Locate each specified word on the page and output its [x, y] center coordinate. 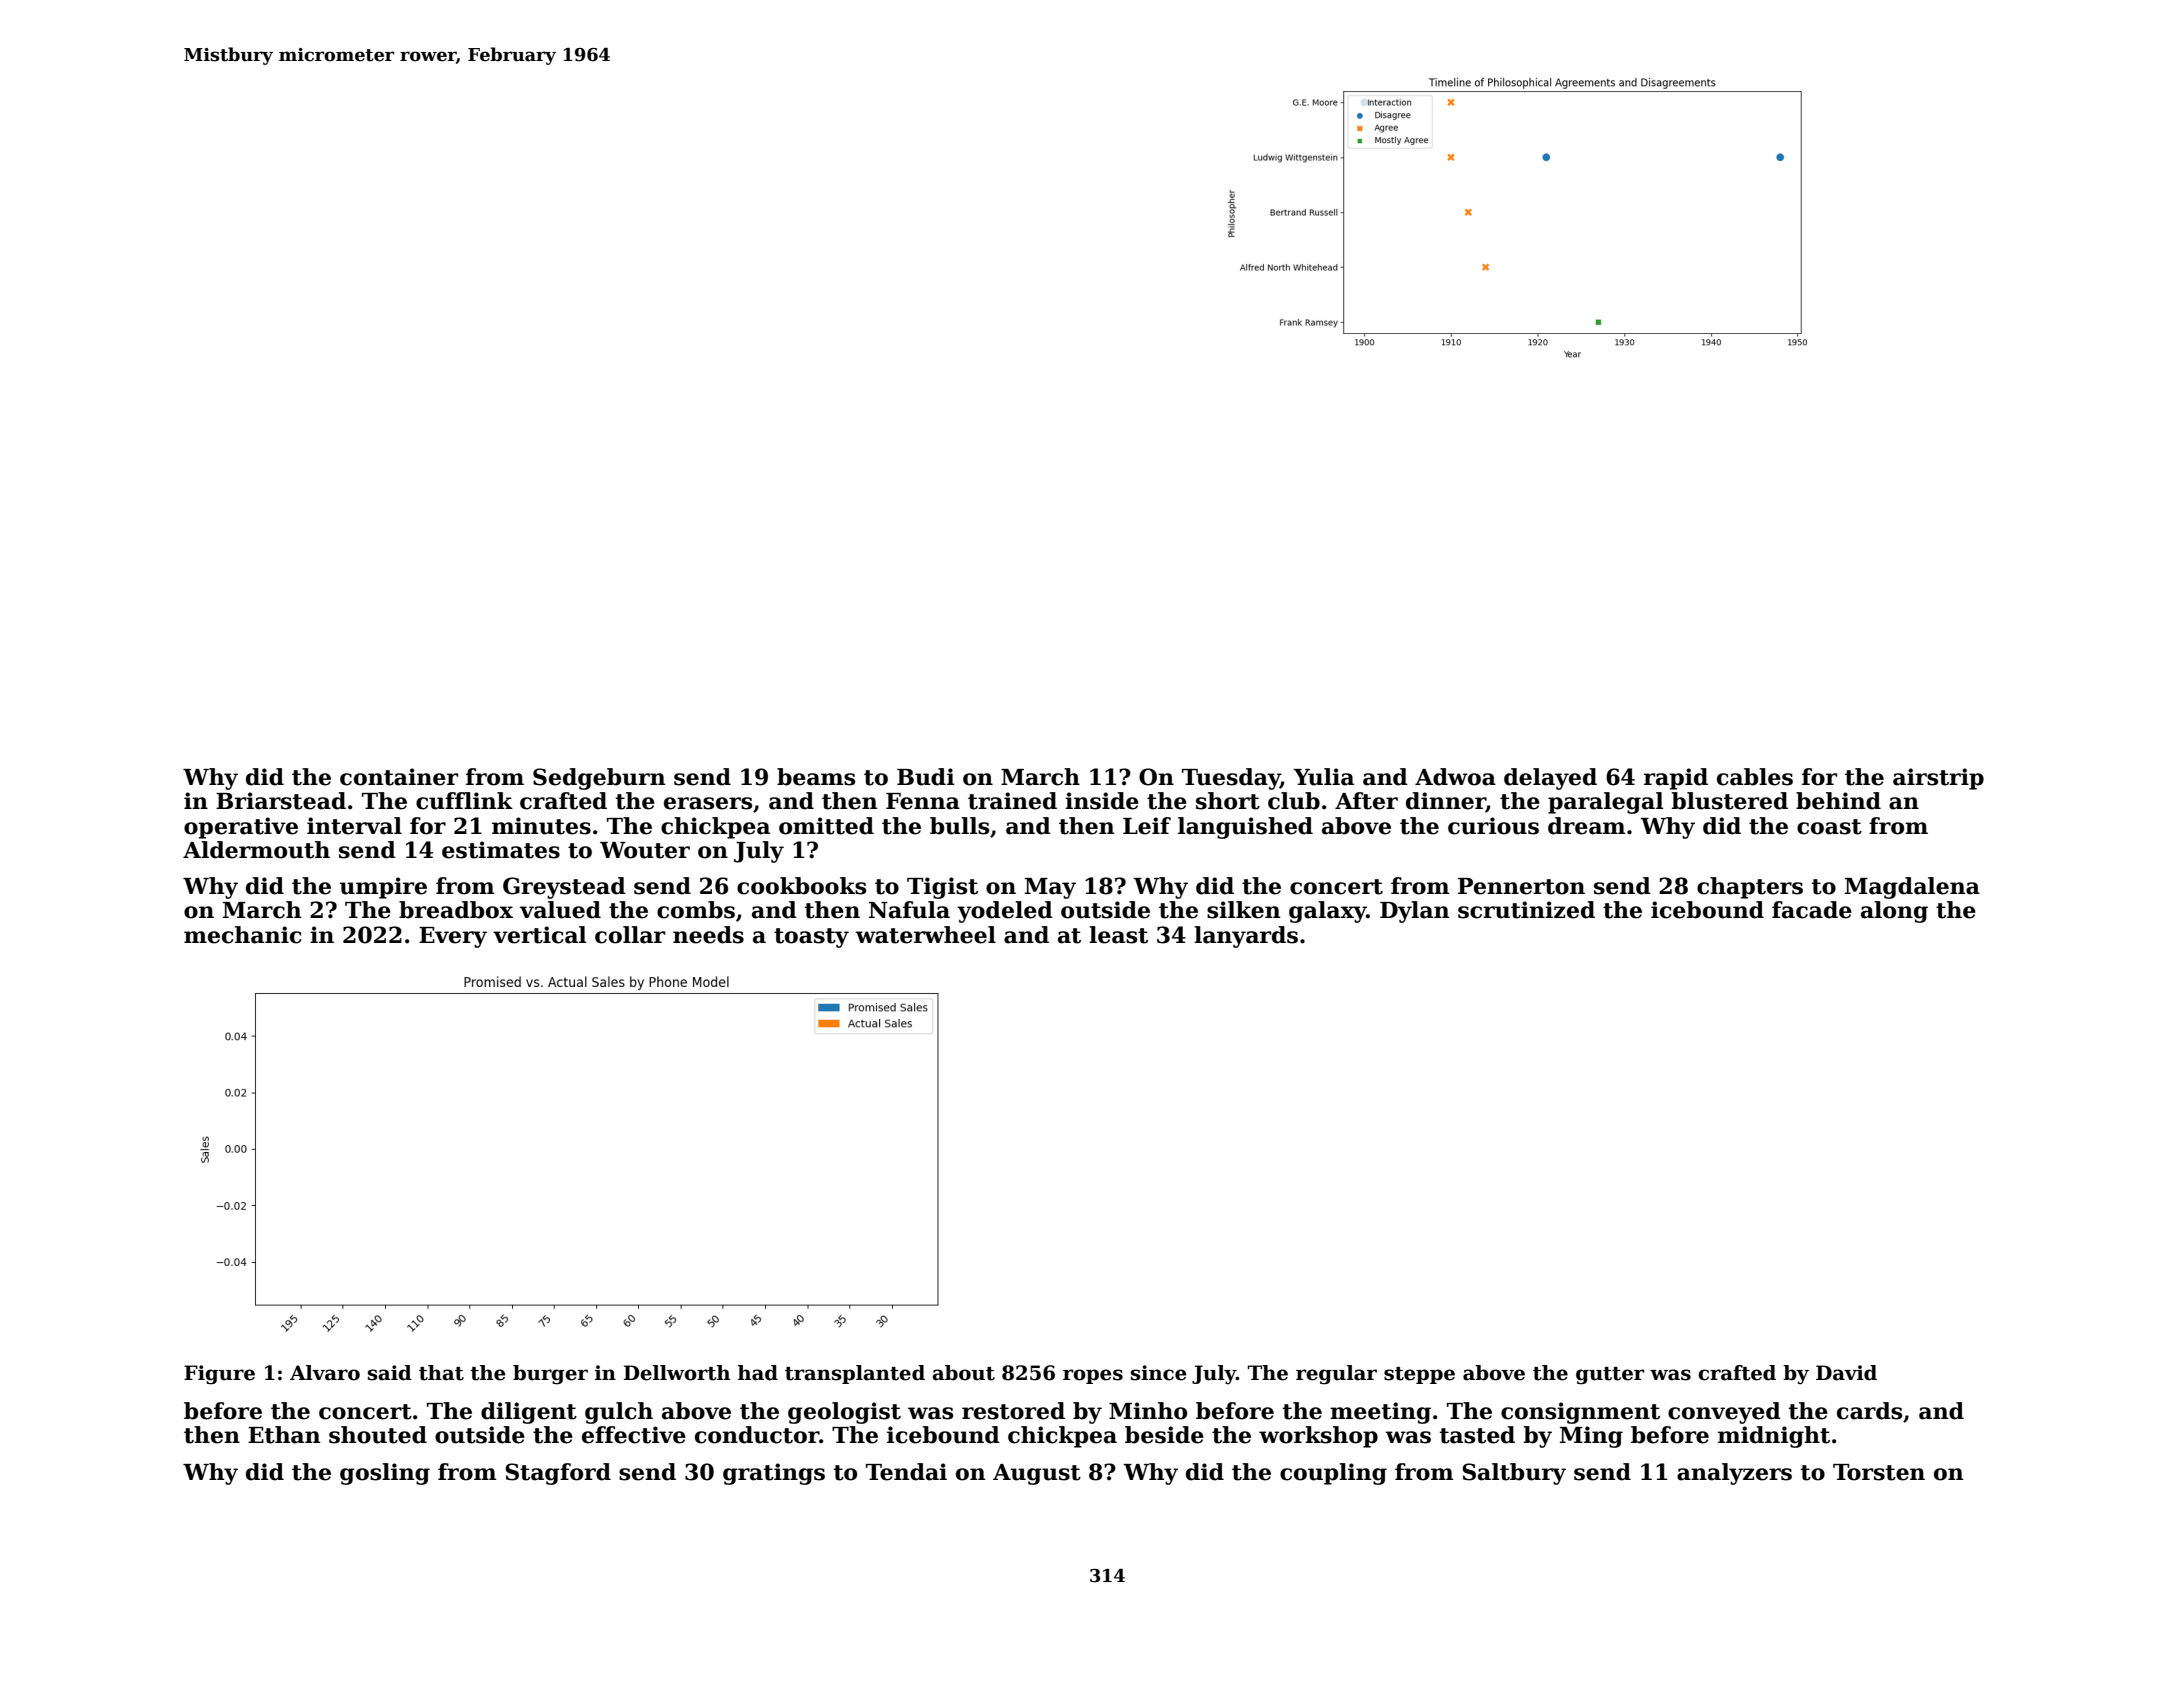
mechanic [243, 935]
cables [1755, 777]
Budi [925, 777]
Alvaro [325, 1373]
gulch [619, 1413]
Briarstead [281, 801]
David [1846, 1373]
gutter [1610, 1376]
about [963, 1373]
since [1158, 1373]
